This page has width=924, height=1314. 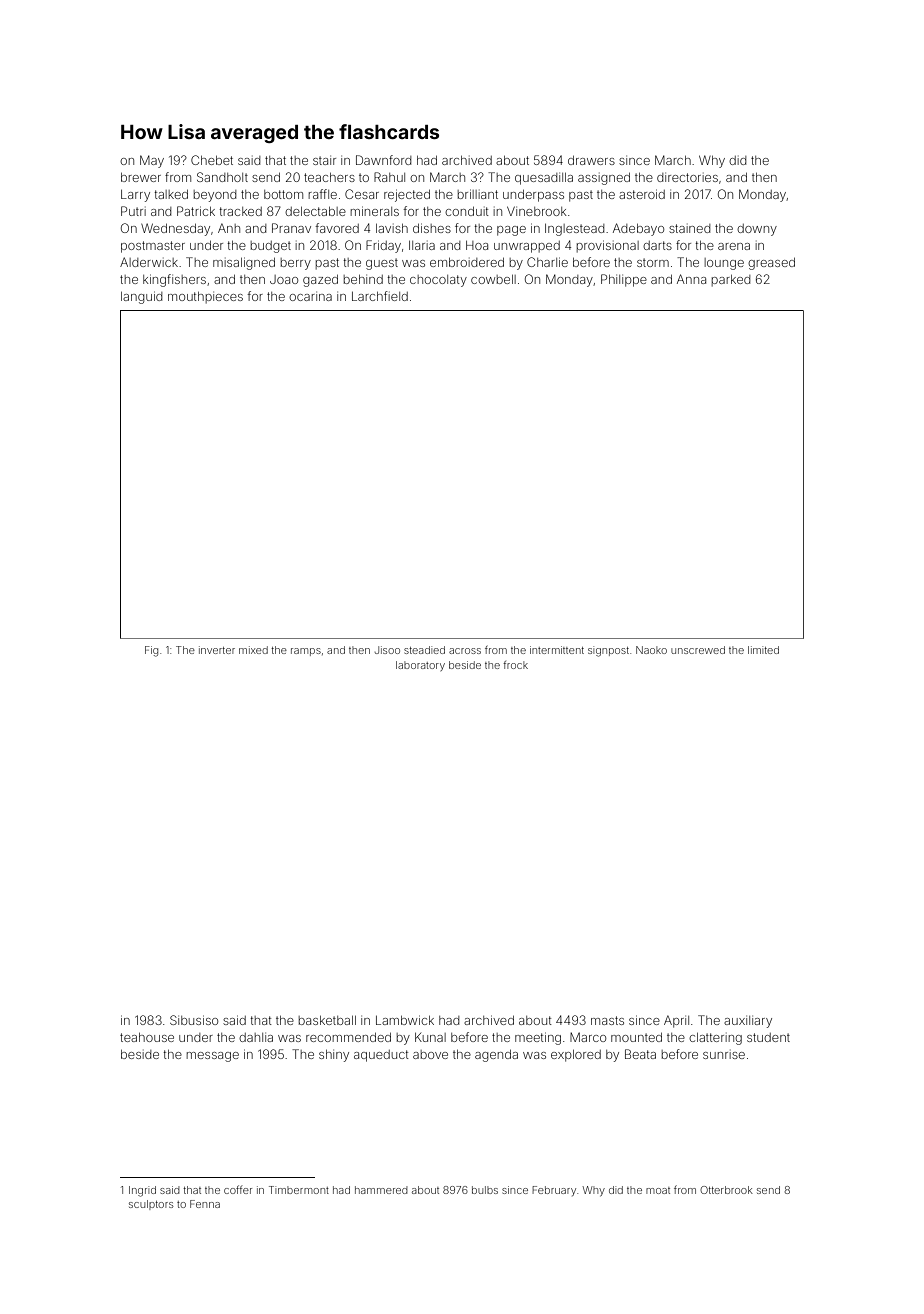 I want to click on sunrise, so click(x=724, y=1055).
